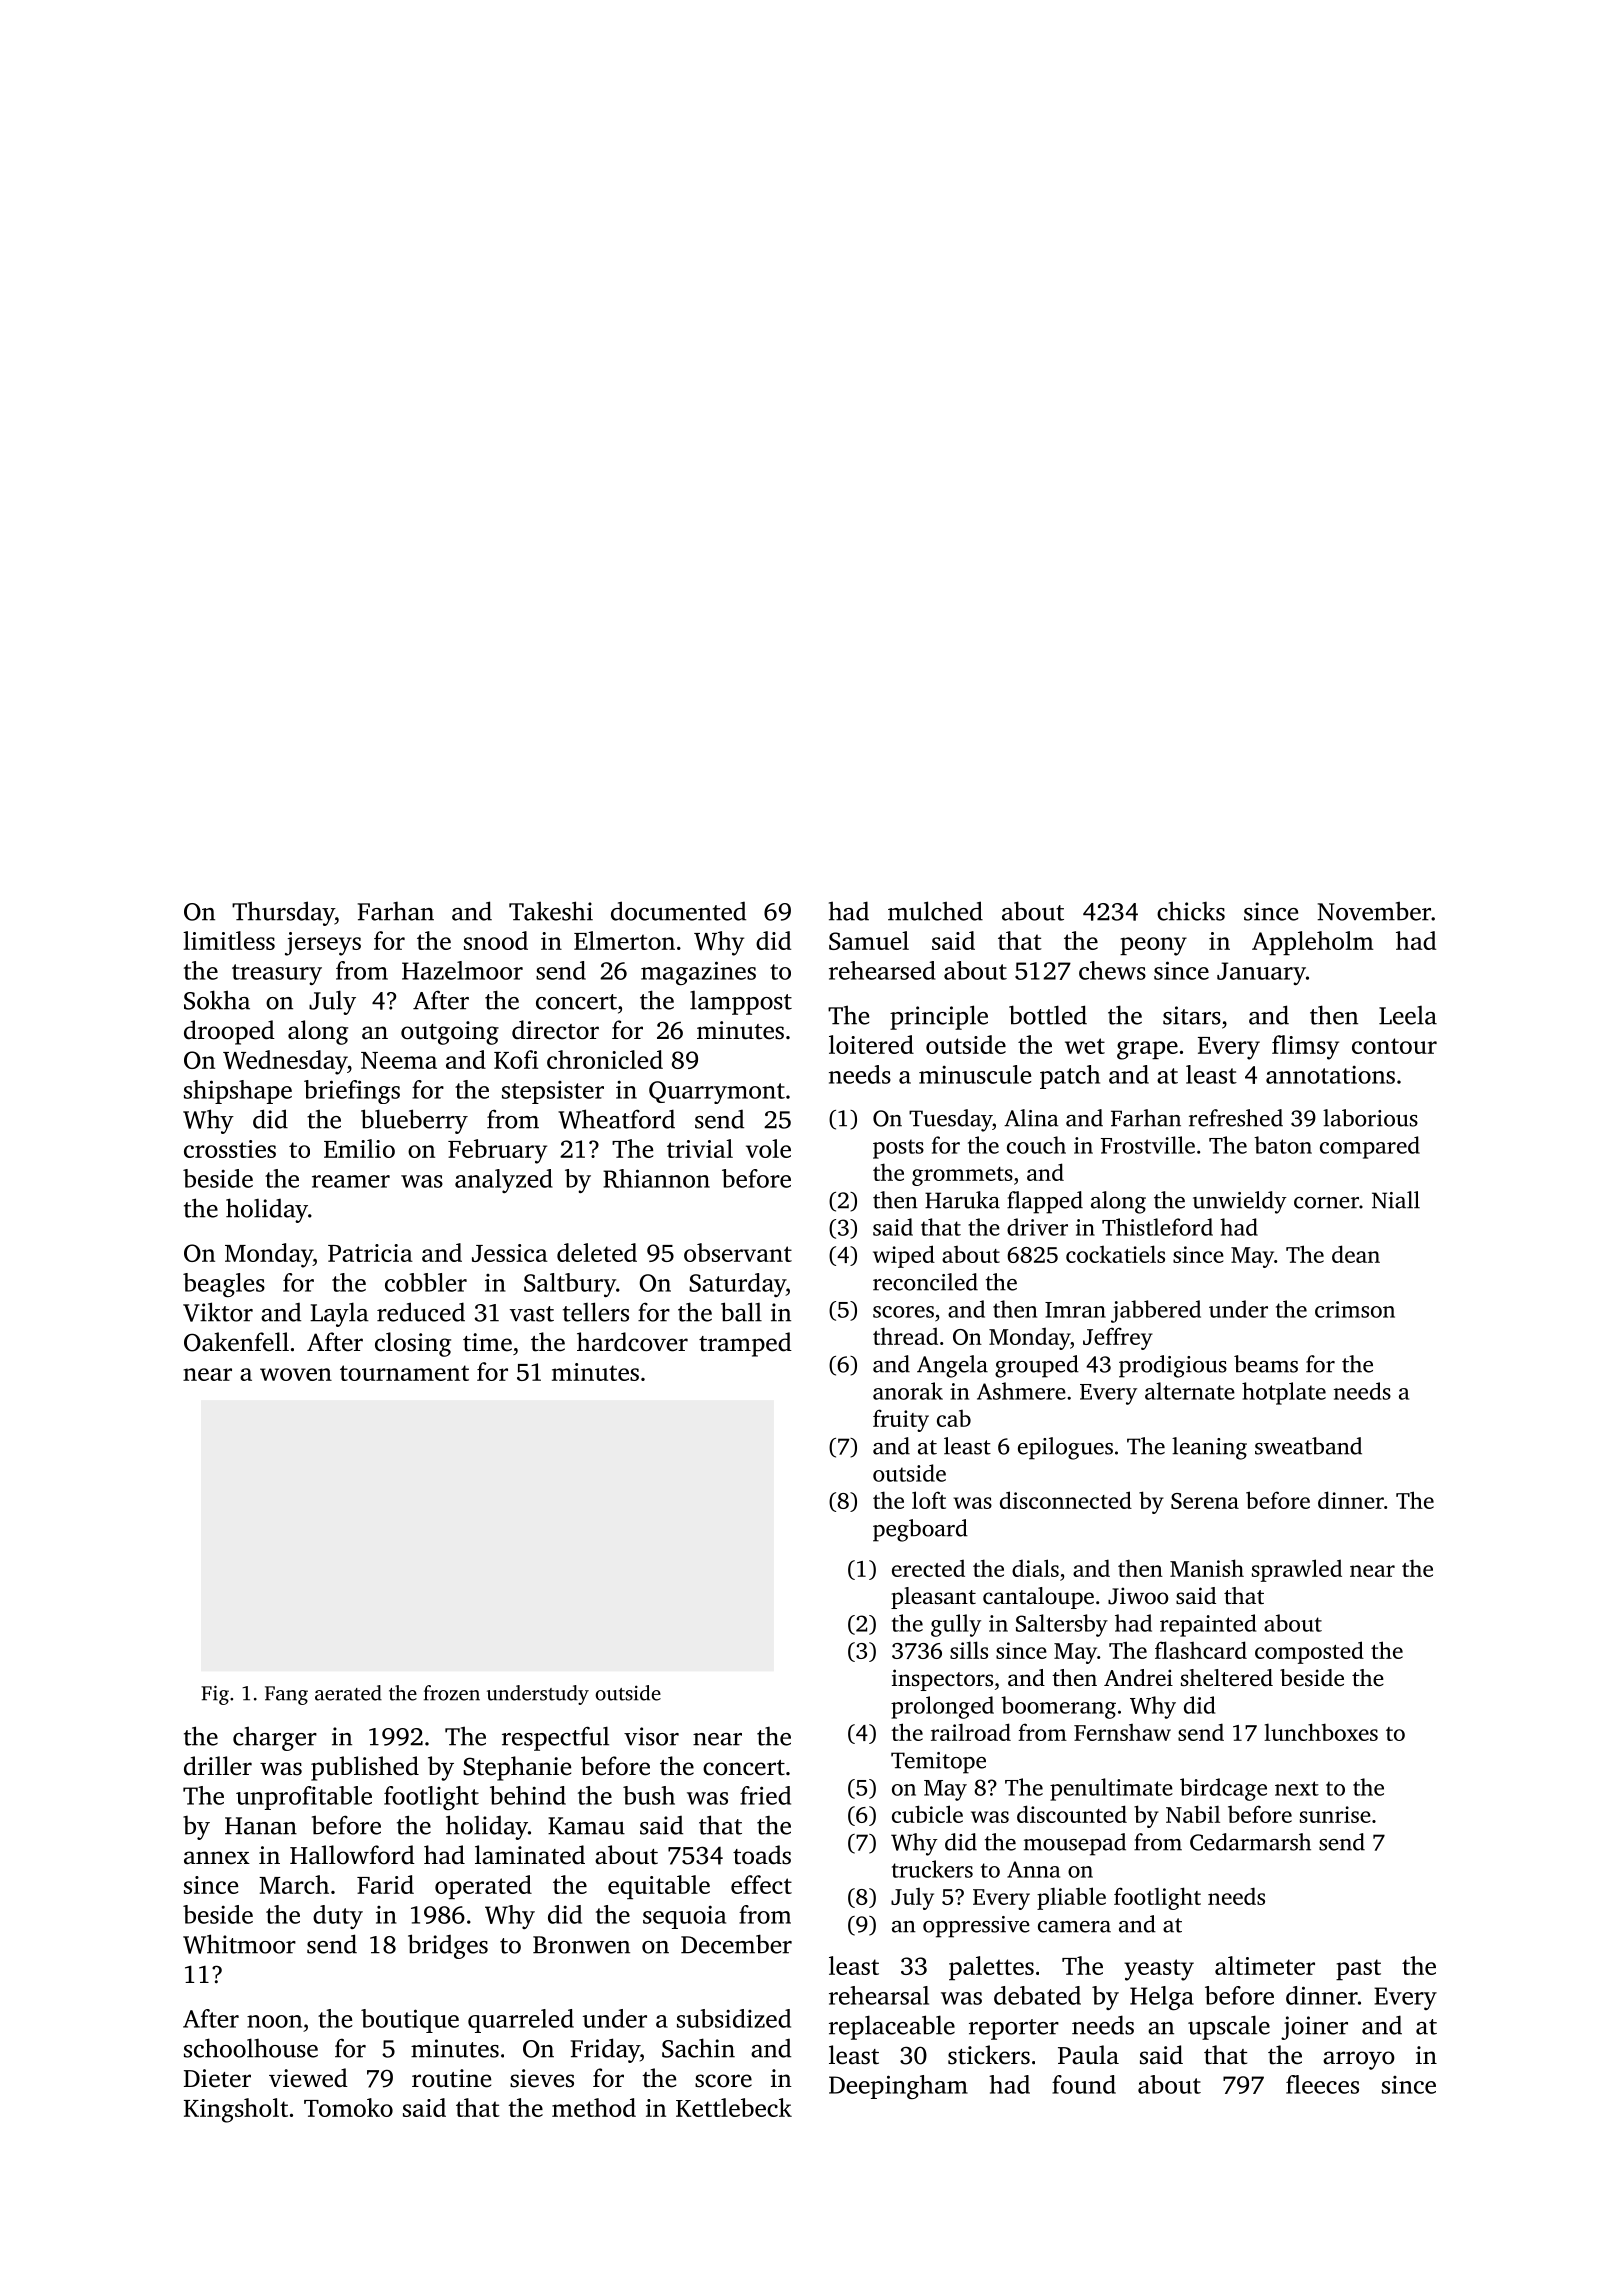 The image size is (1620, 2292). What do you see at coordinates (504, 1181) in the image?
I see `analyzed` at bounding box center [504, 1181].
